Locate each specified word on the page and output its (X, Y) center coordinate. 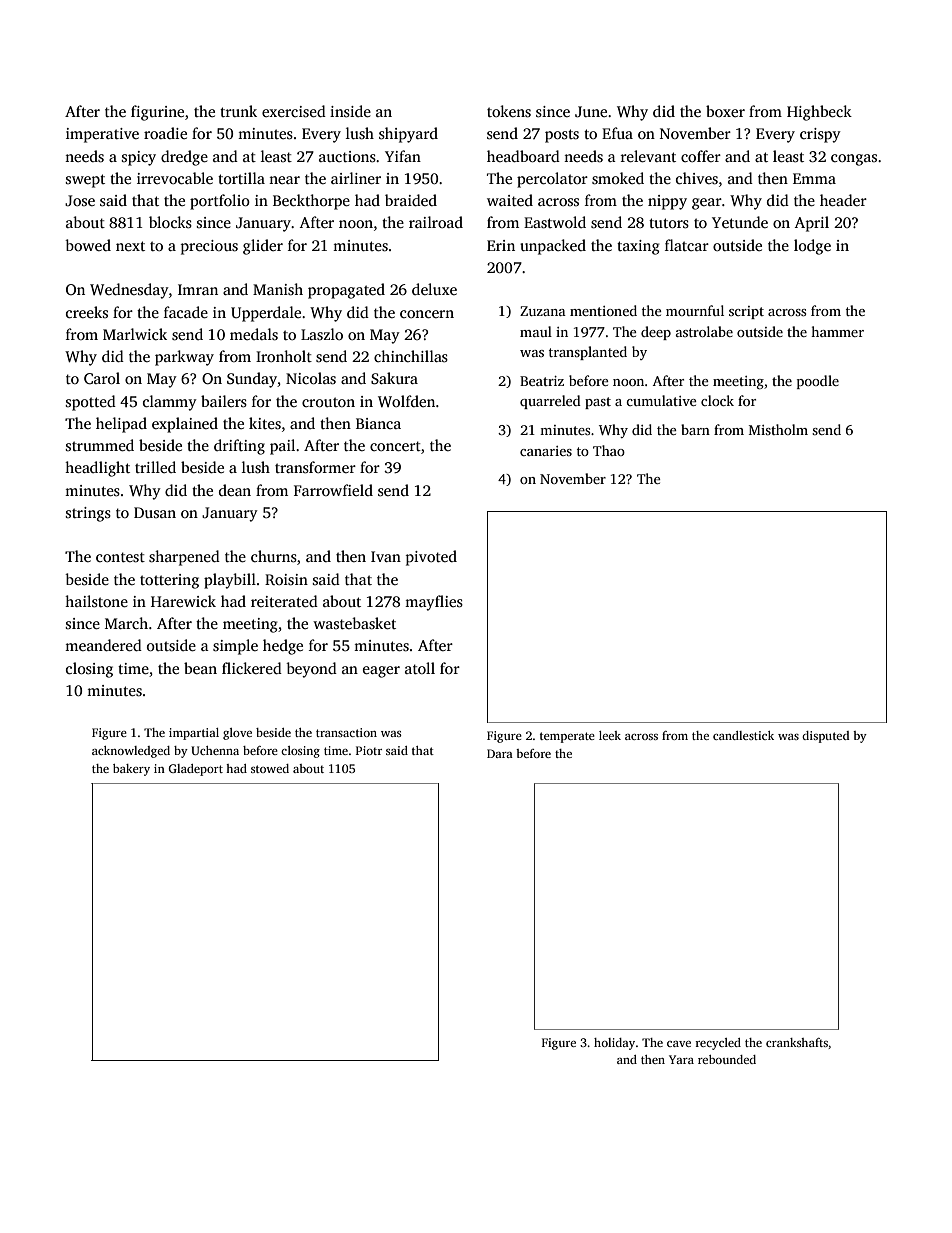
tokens (509, 111)
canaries (546, 451)
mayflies (434, 603)
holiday (614, 1044)
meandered (103, 645)
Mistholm (778, 429)
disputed (825, 737)
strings (88, 514)
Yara (681, 1059)
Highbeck (819, 113)
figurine (157, 113)
